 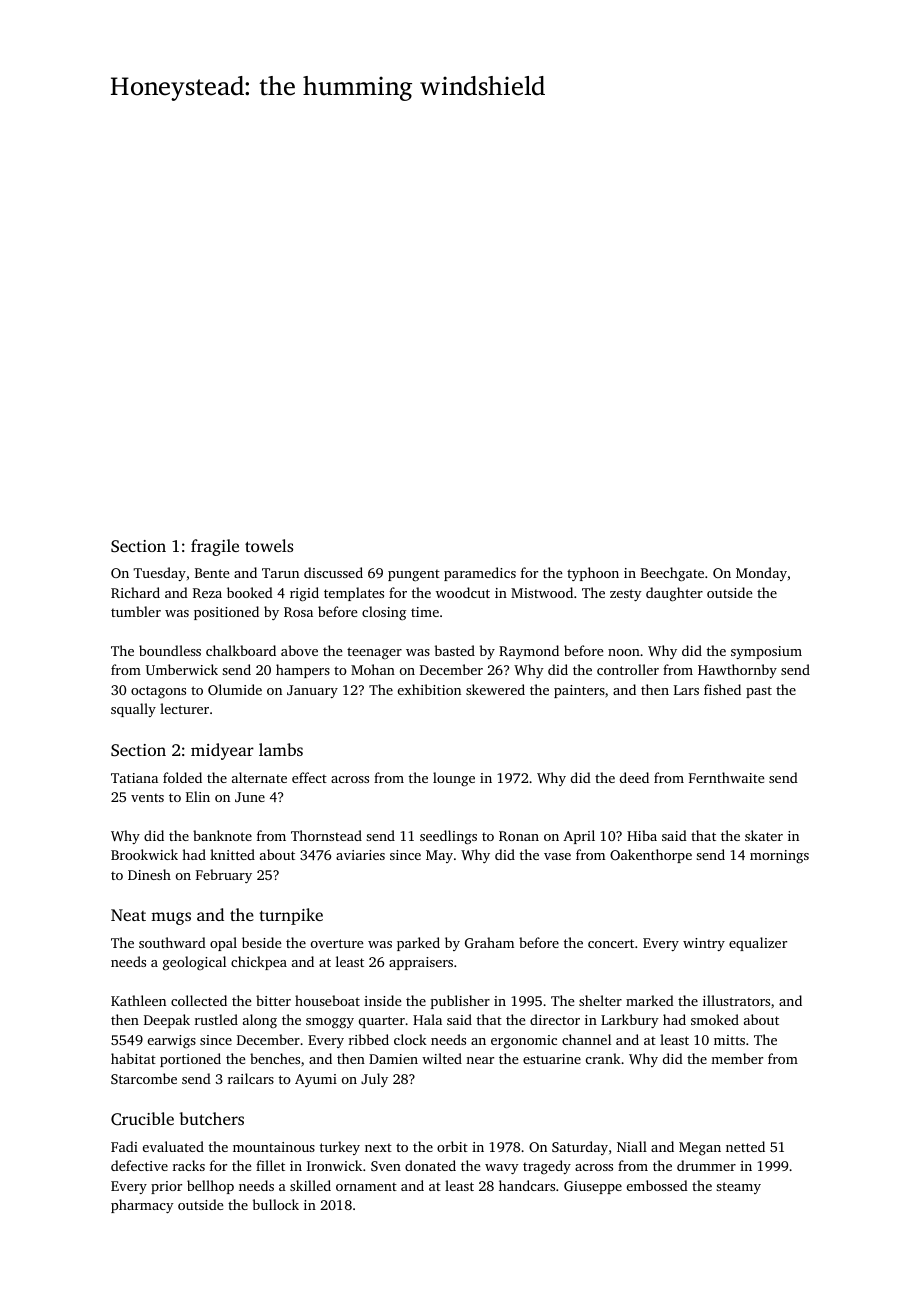 I want to click on pharmacy, so click(x=142, y=1206).
